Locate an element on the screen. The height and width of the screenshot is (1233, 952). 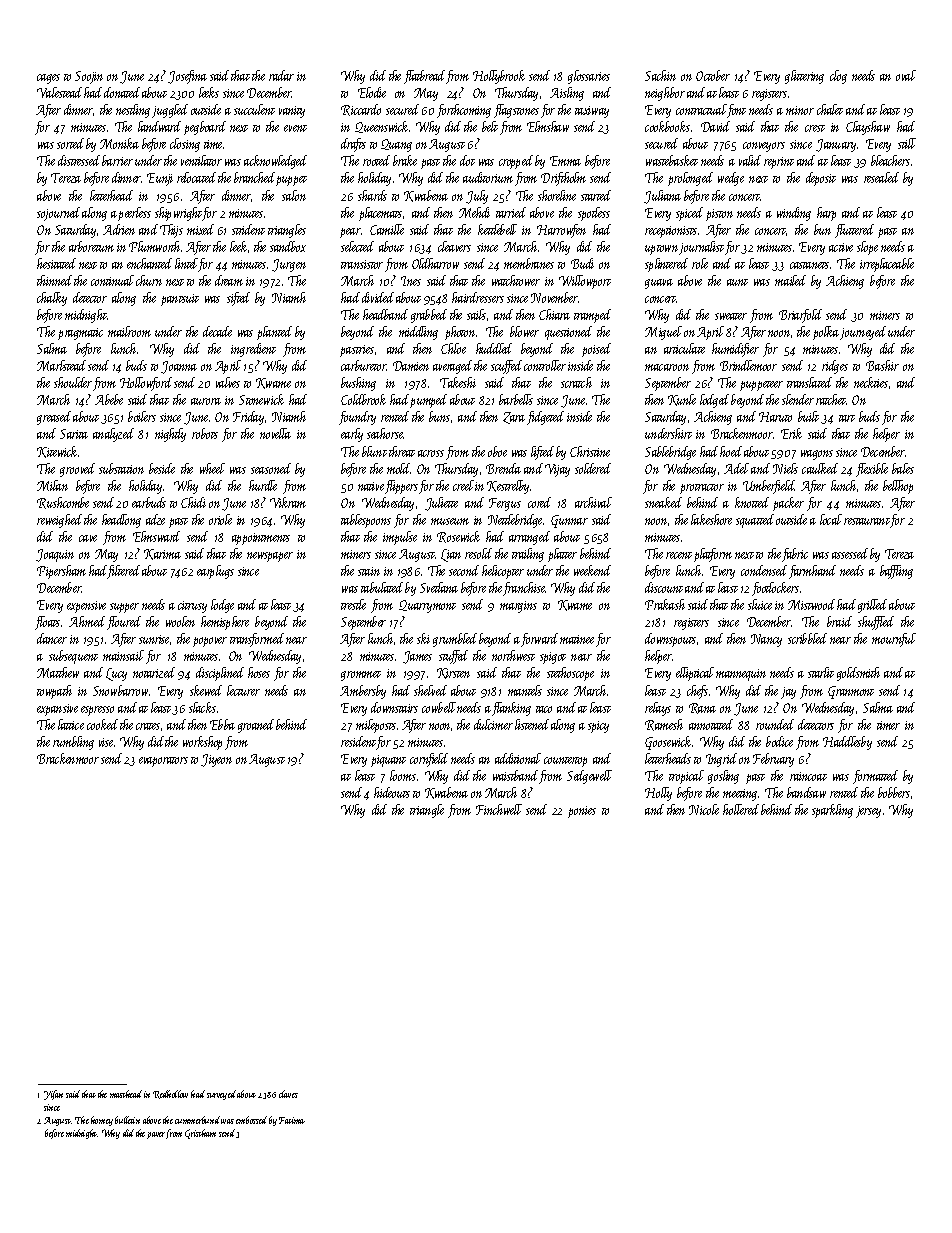
crates is located at coordinates (148, 726).
